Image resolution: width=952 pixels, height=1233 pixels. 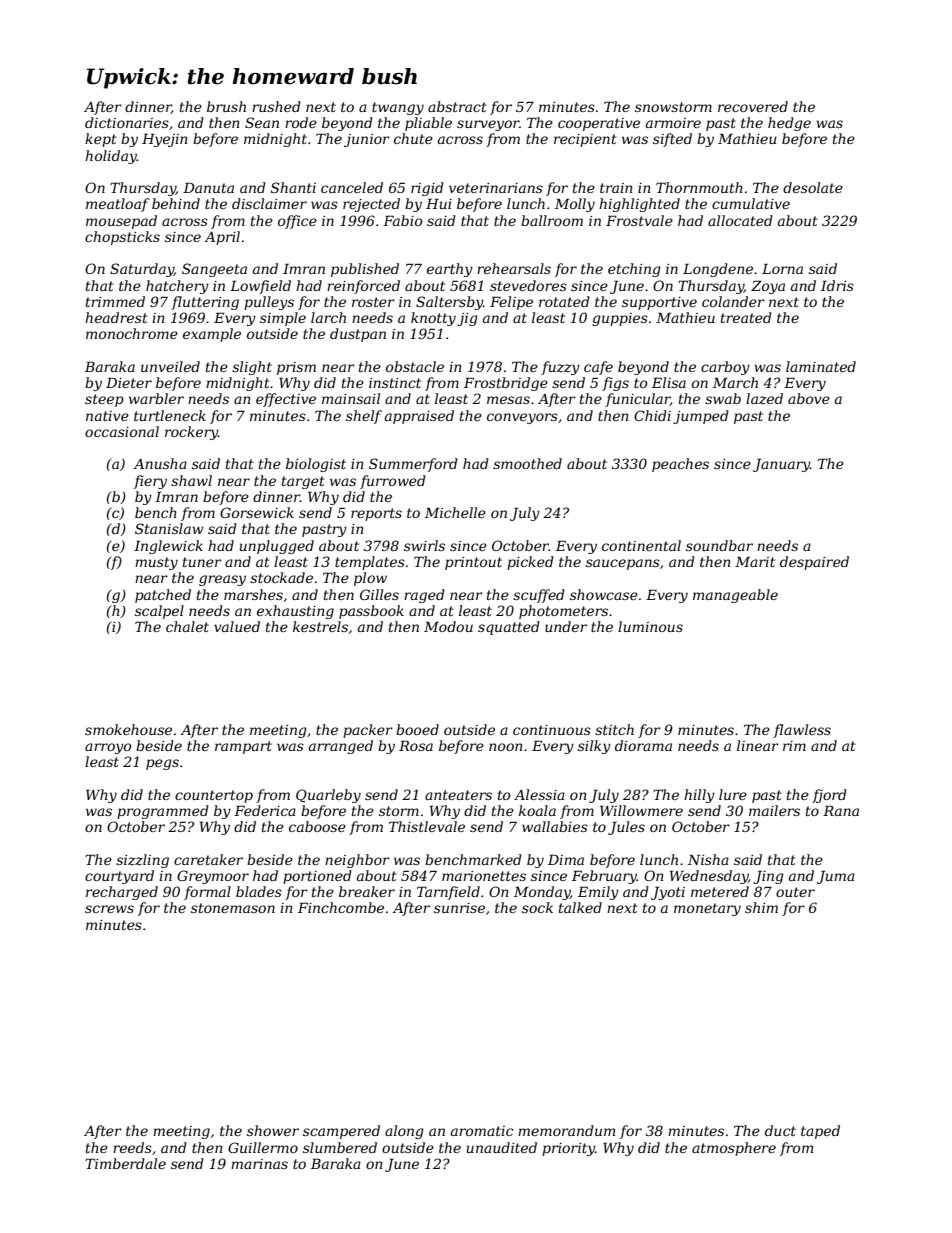 I want to click on kestrels, so click(x=320, y=626).
